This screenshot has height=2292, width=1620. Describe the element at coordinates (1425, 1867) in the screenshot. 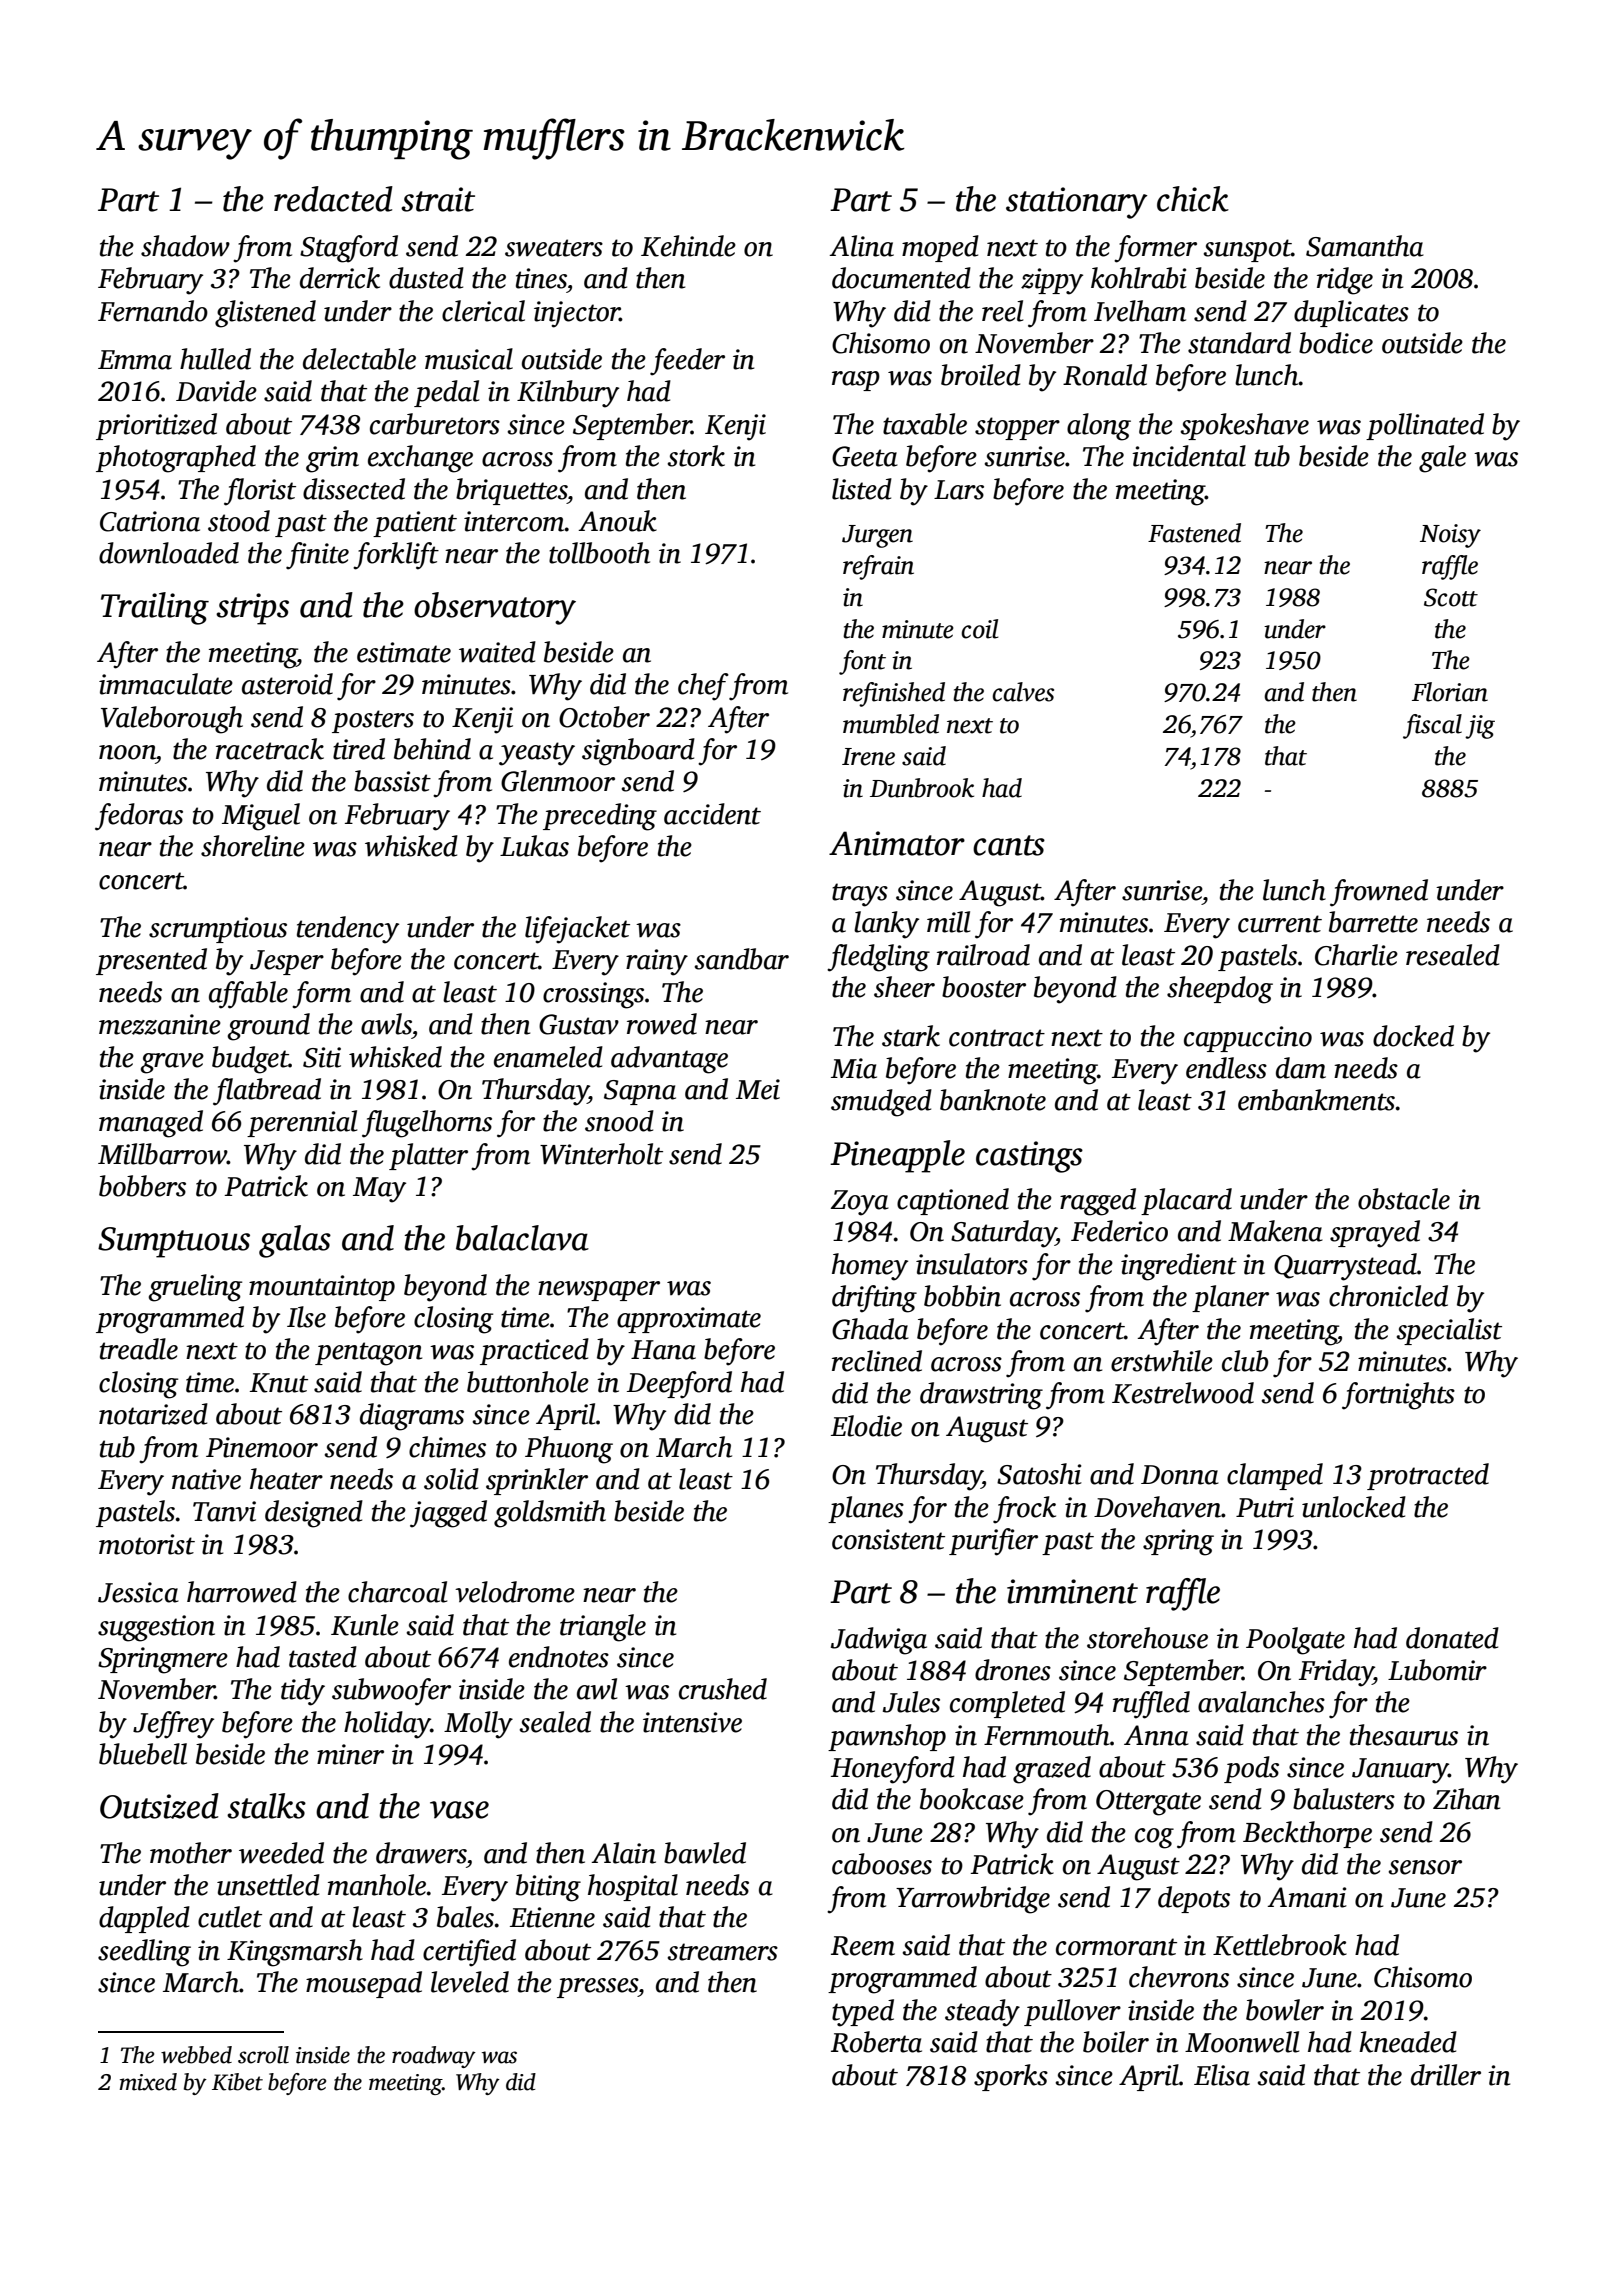

I see `sensor` at that location.
